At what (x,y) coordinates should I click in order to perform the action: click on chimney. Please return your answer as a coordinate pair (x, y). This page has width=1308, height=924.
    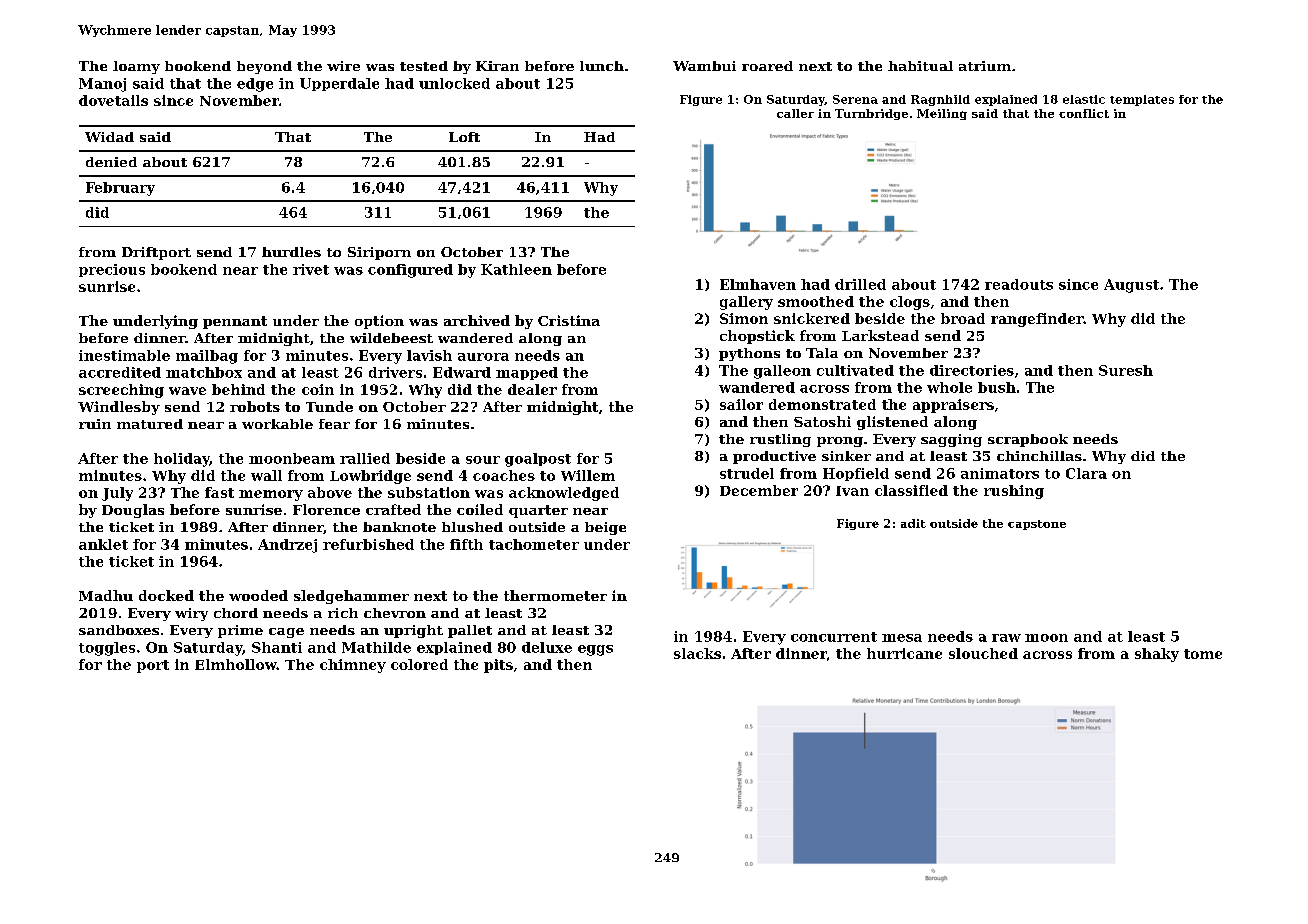
    Looking at the image, I should click on (353, 666).
